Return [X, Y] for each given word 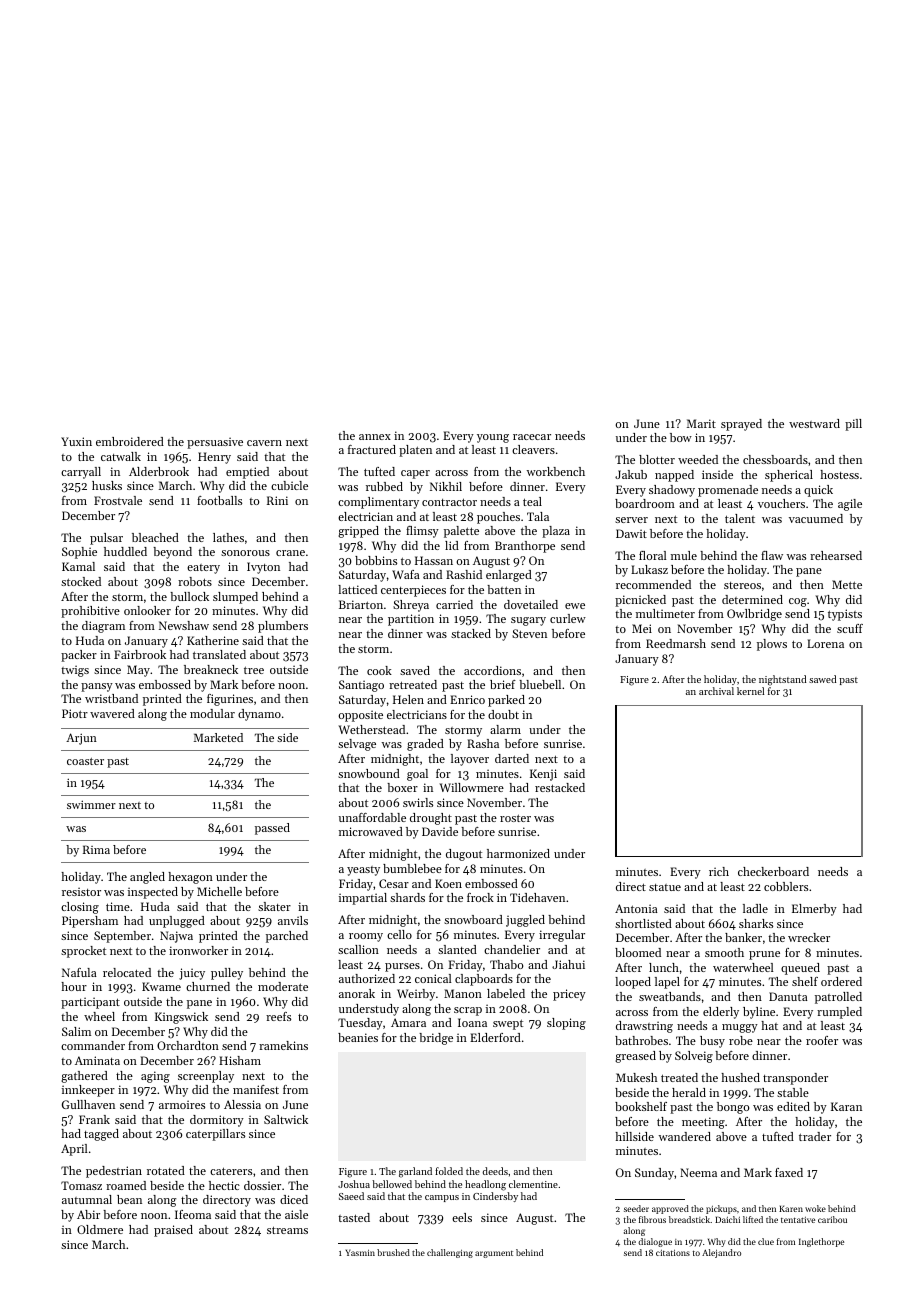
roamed [126, 1185]
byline [759, 1013]
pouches [498, 518]
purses [402, 967]
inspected [153, 893]
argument [494, 1254]
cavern [264, 443]
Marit [701, 423]
